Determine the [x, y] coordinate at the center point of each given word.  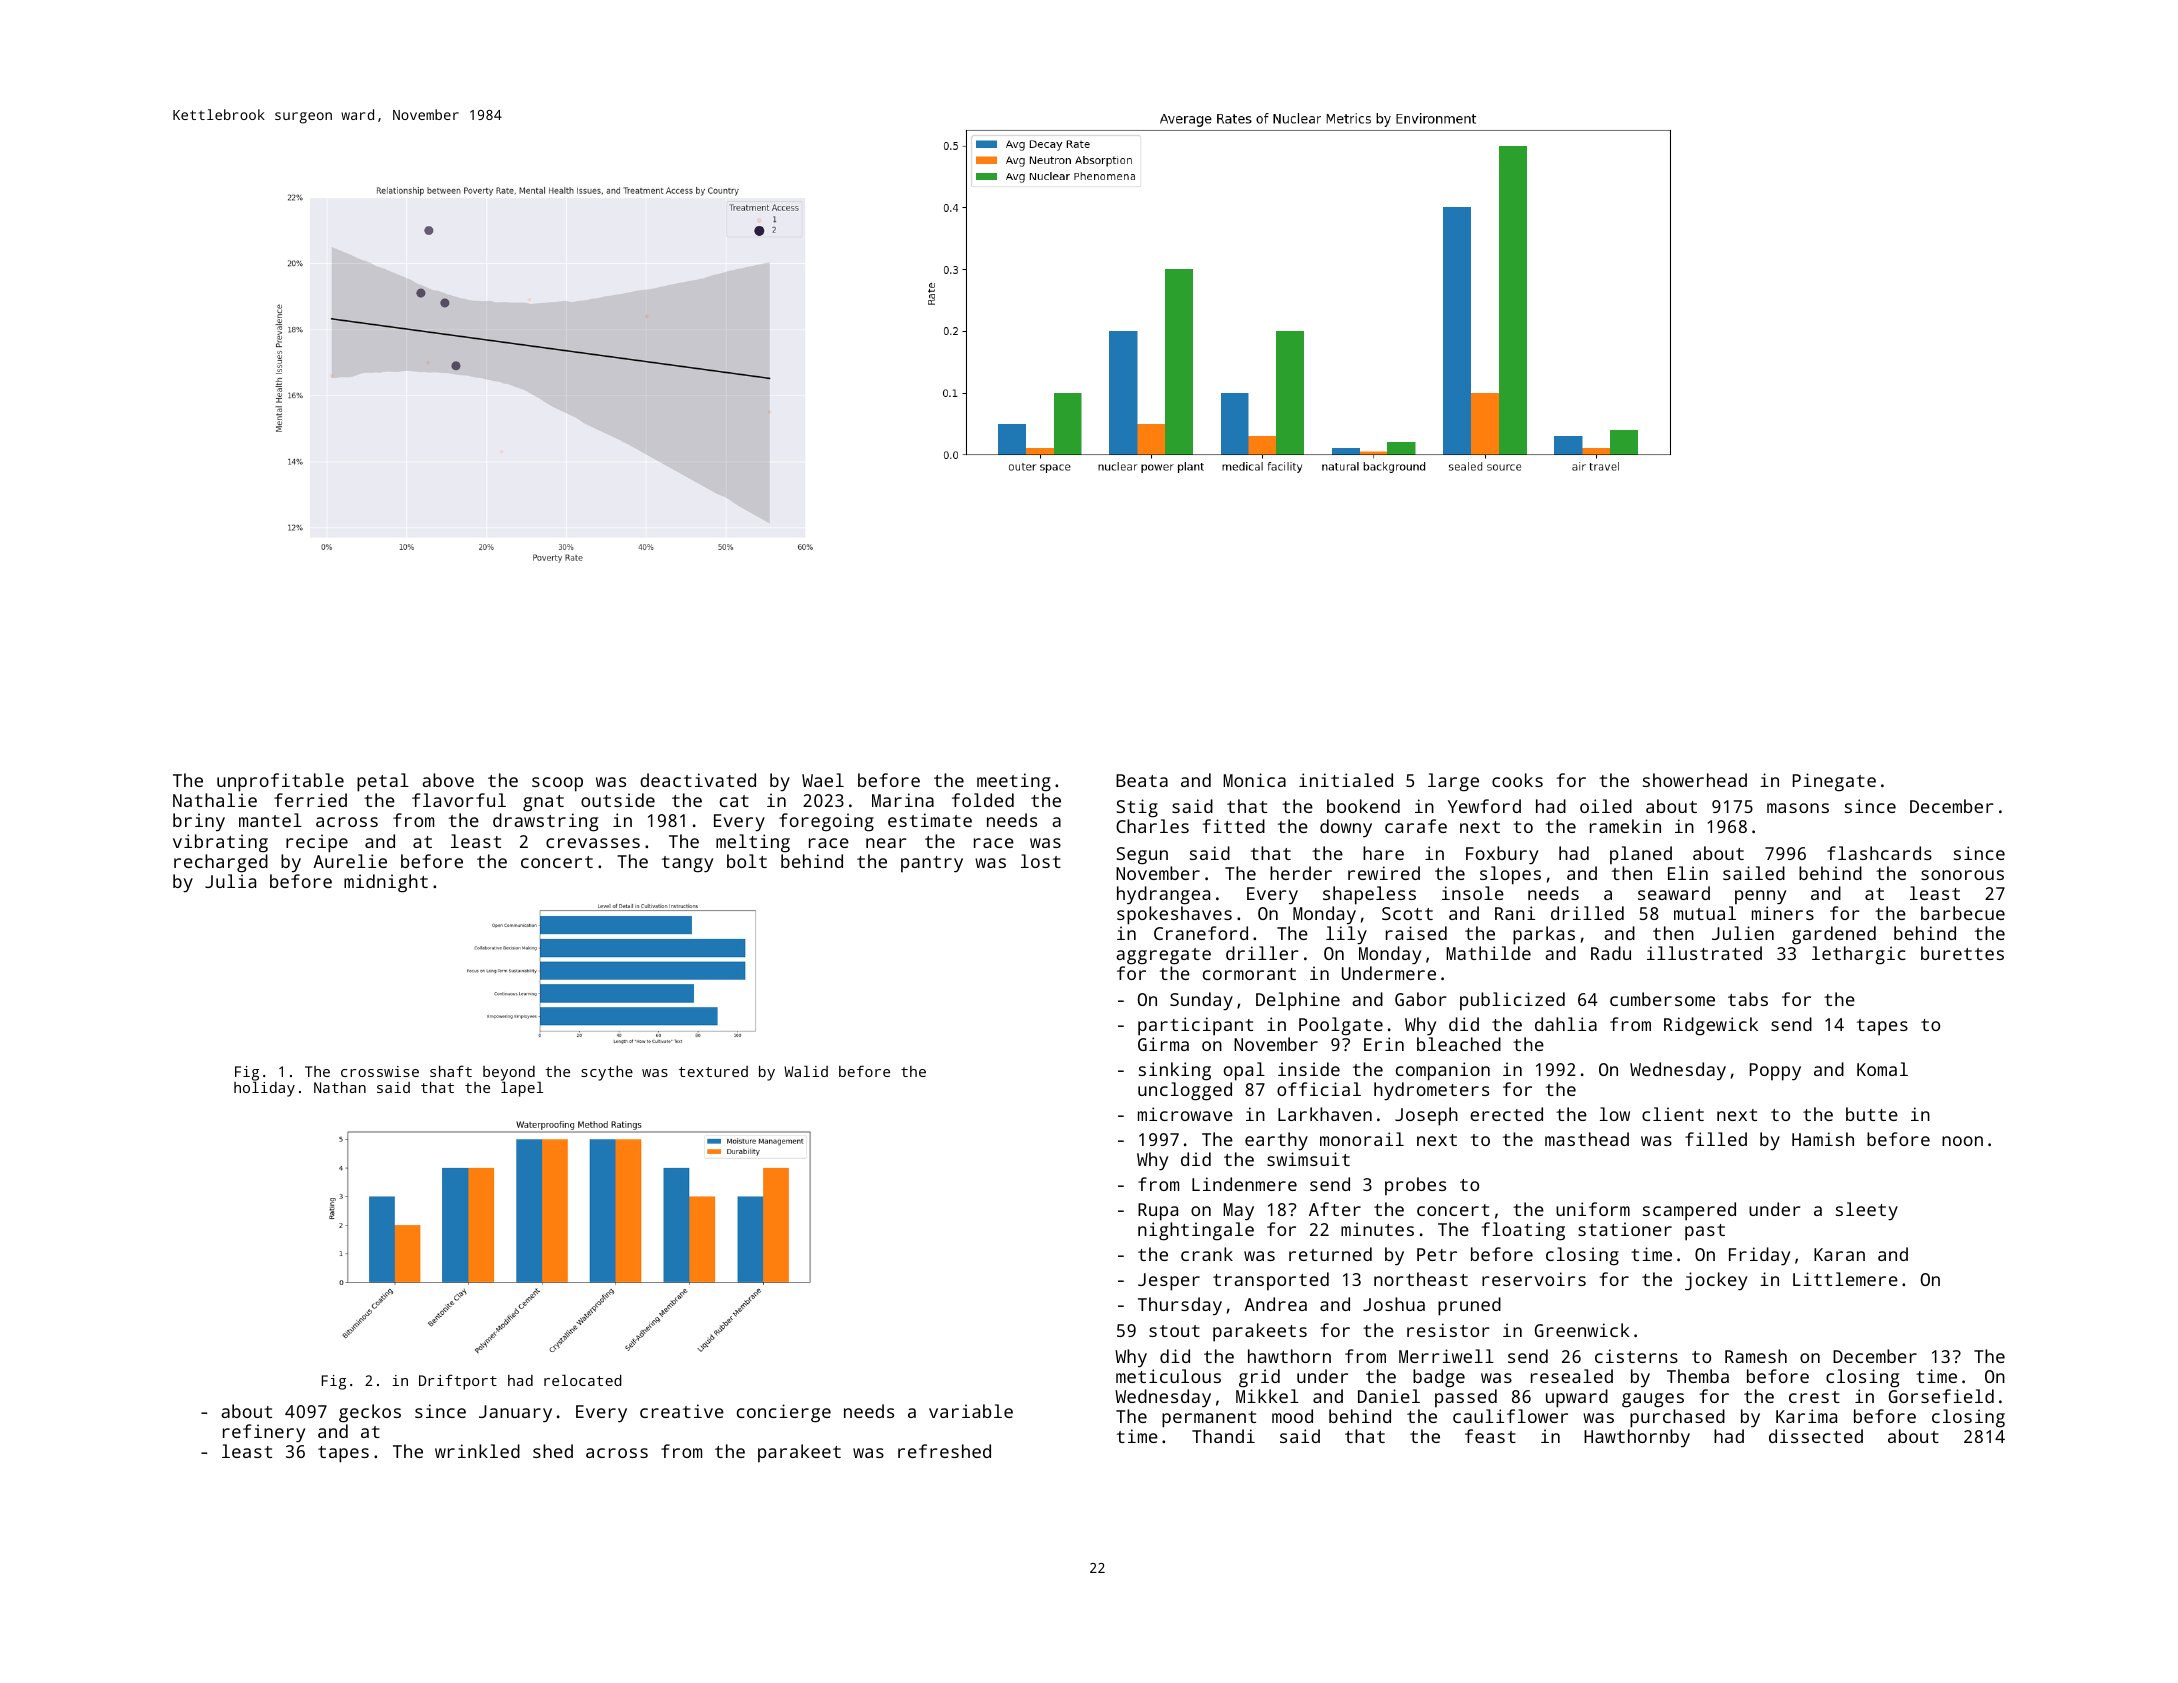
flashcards [1879, 853]
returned [1330, 1254]
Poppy [1775, 1072]
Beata [1142, 780]
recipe [317, 843]
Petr [1437, 1254]
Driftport [458, 1382]
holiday [264, 1089]
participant [1195, 1026]
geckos [370, 1413]
